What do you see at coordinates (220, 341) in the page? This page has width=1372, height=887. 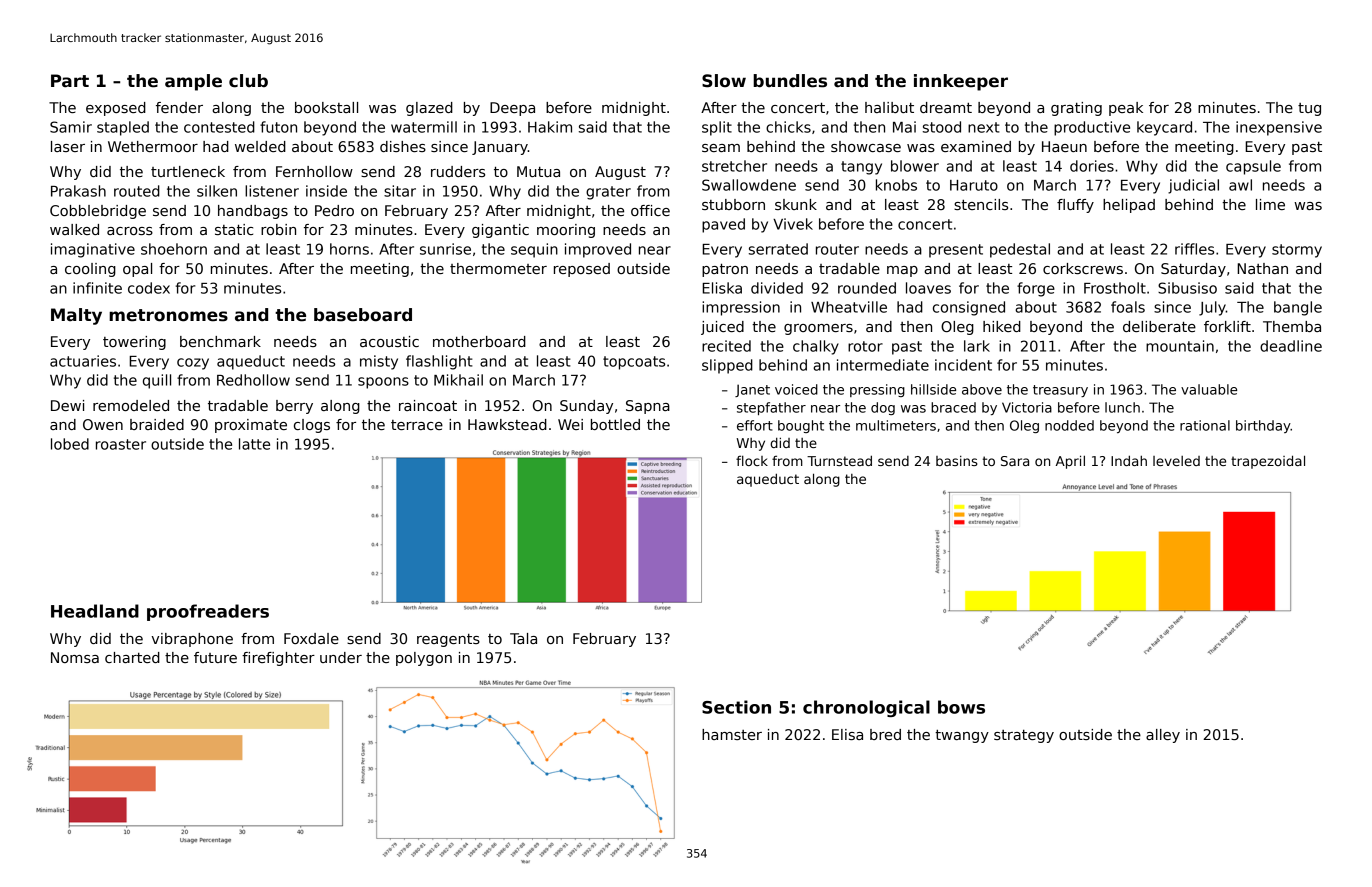 I see `benchmark` at bounding box center [220, 341].
